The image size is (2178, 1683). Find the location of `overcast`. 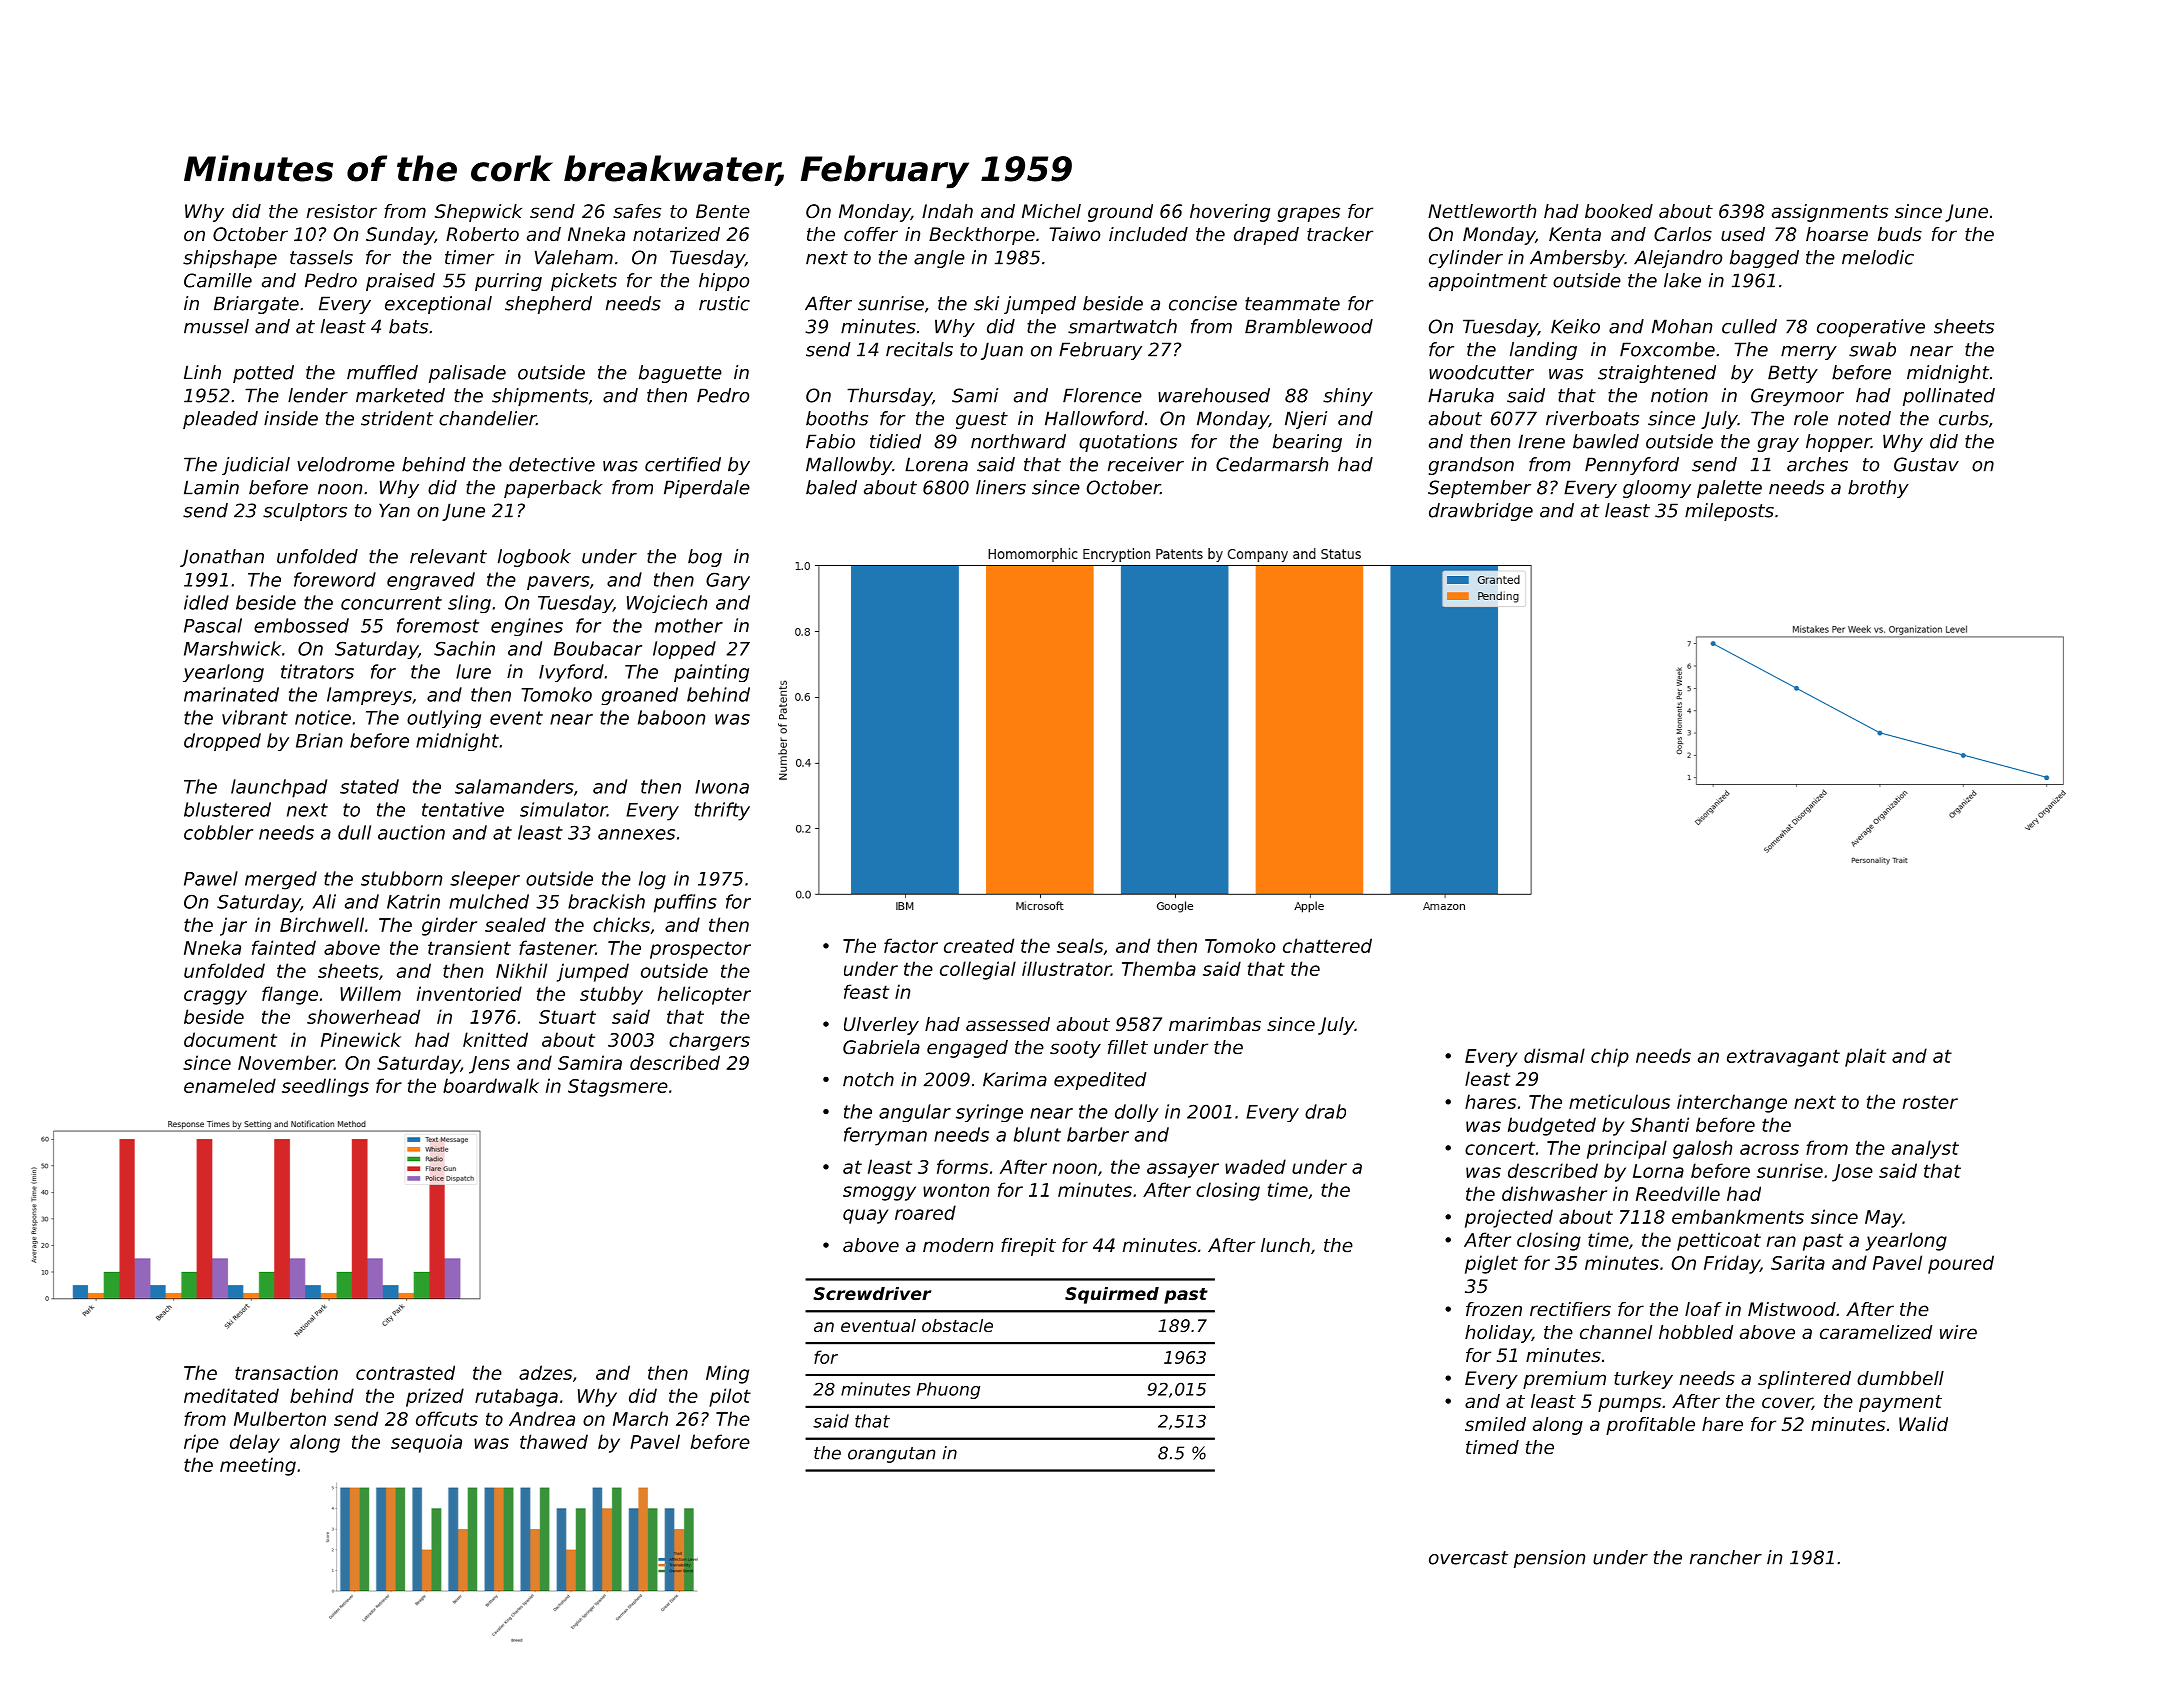

overcast is located at coordinates (1468, 1558).
